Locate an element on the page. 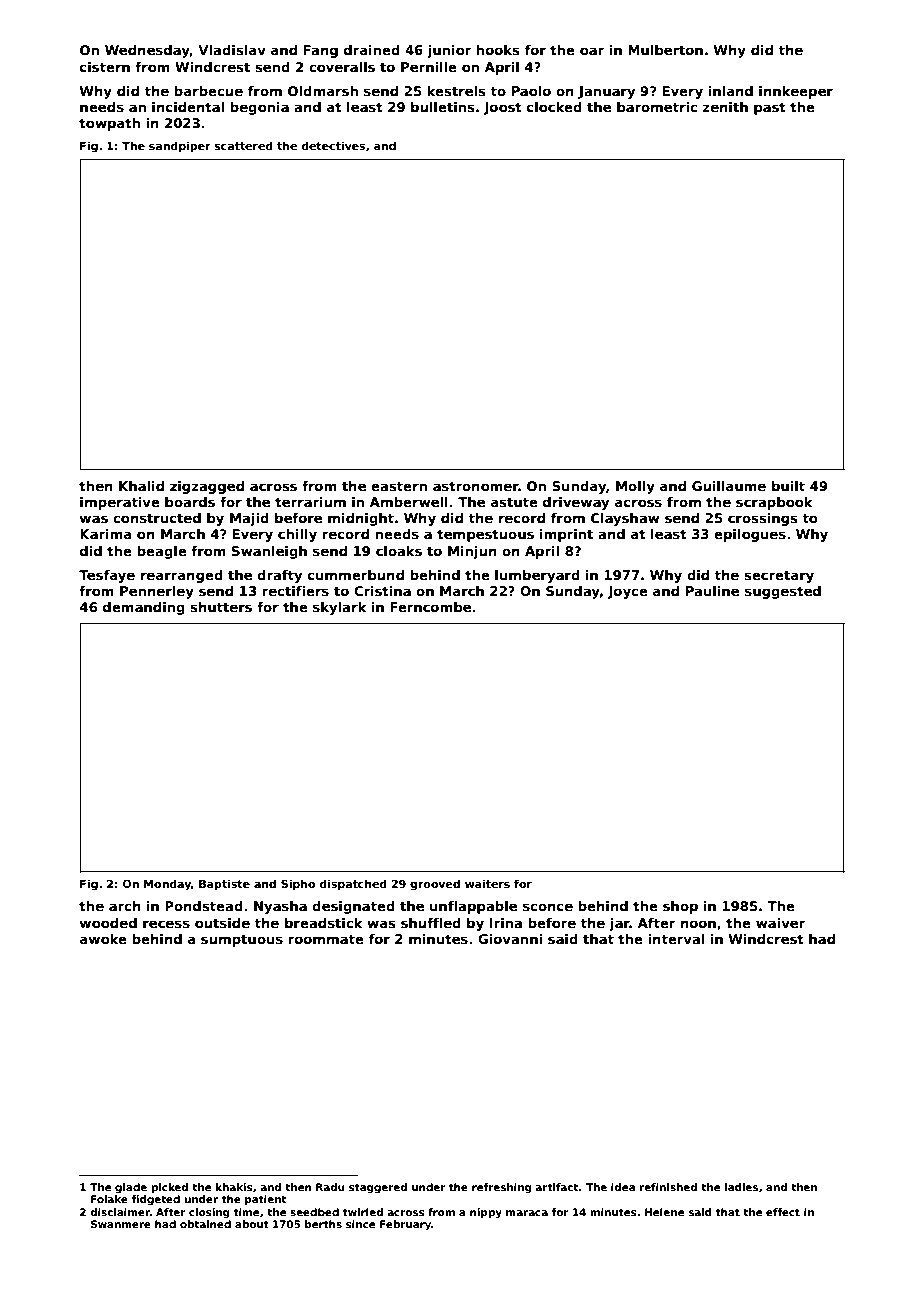  nippy is located at coordinates (486, 1213).
